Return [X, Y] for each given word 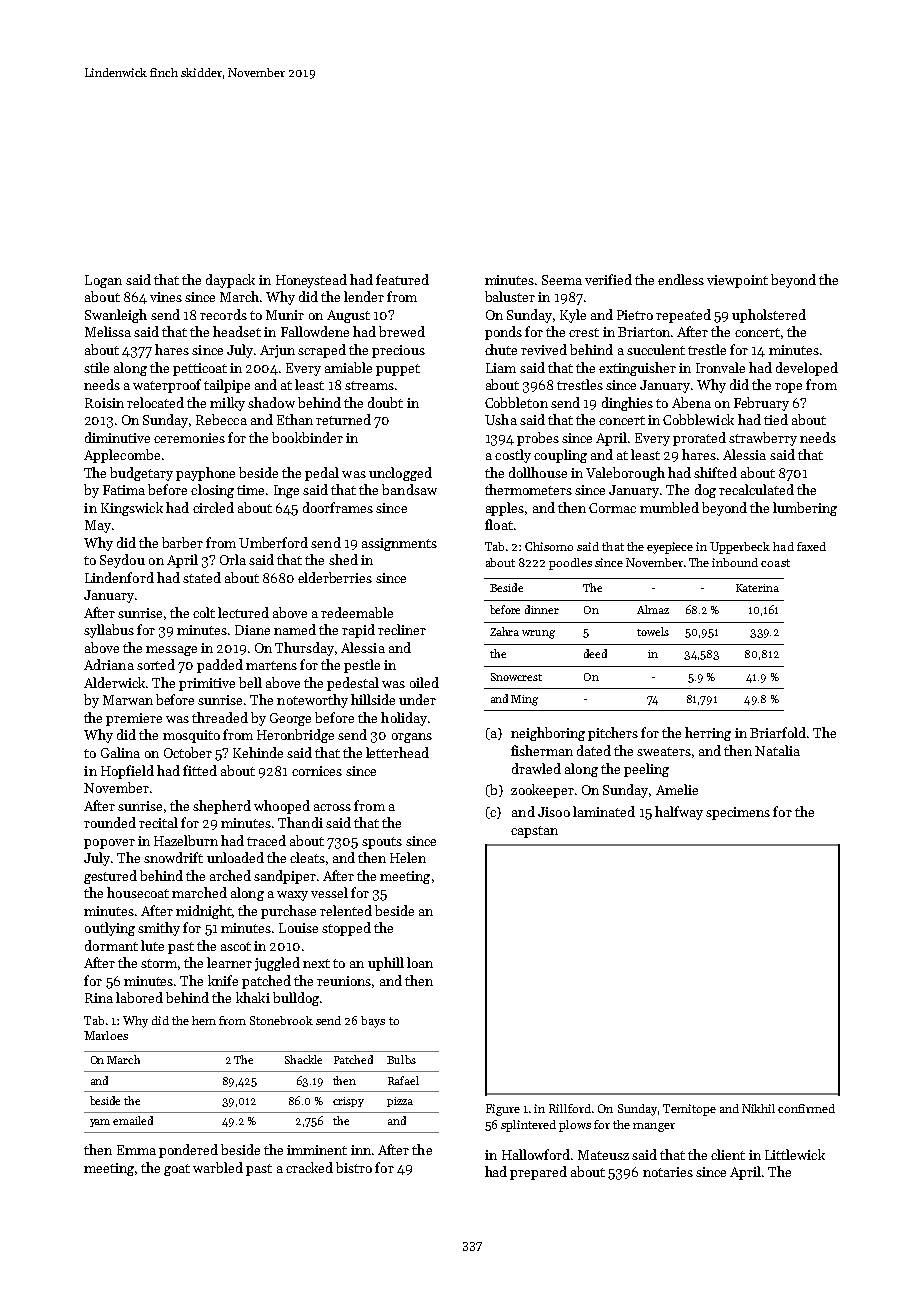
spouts [382, 843]
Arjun [277, 351]
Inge [286, 491]
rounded [110, 822]
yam [100, 1123]
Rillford [570, 1108]
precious [398, 351]
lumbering [805, 509]
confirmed [806, 1108]
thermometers [528, 489]
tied [776, 419]
